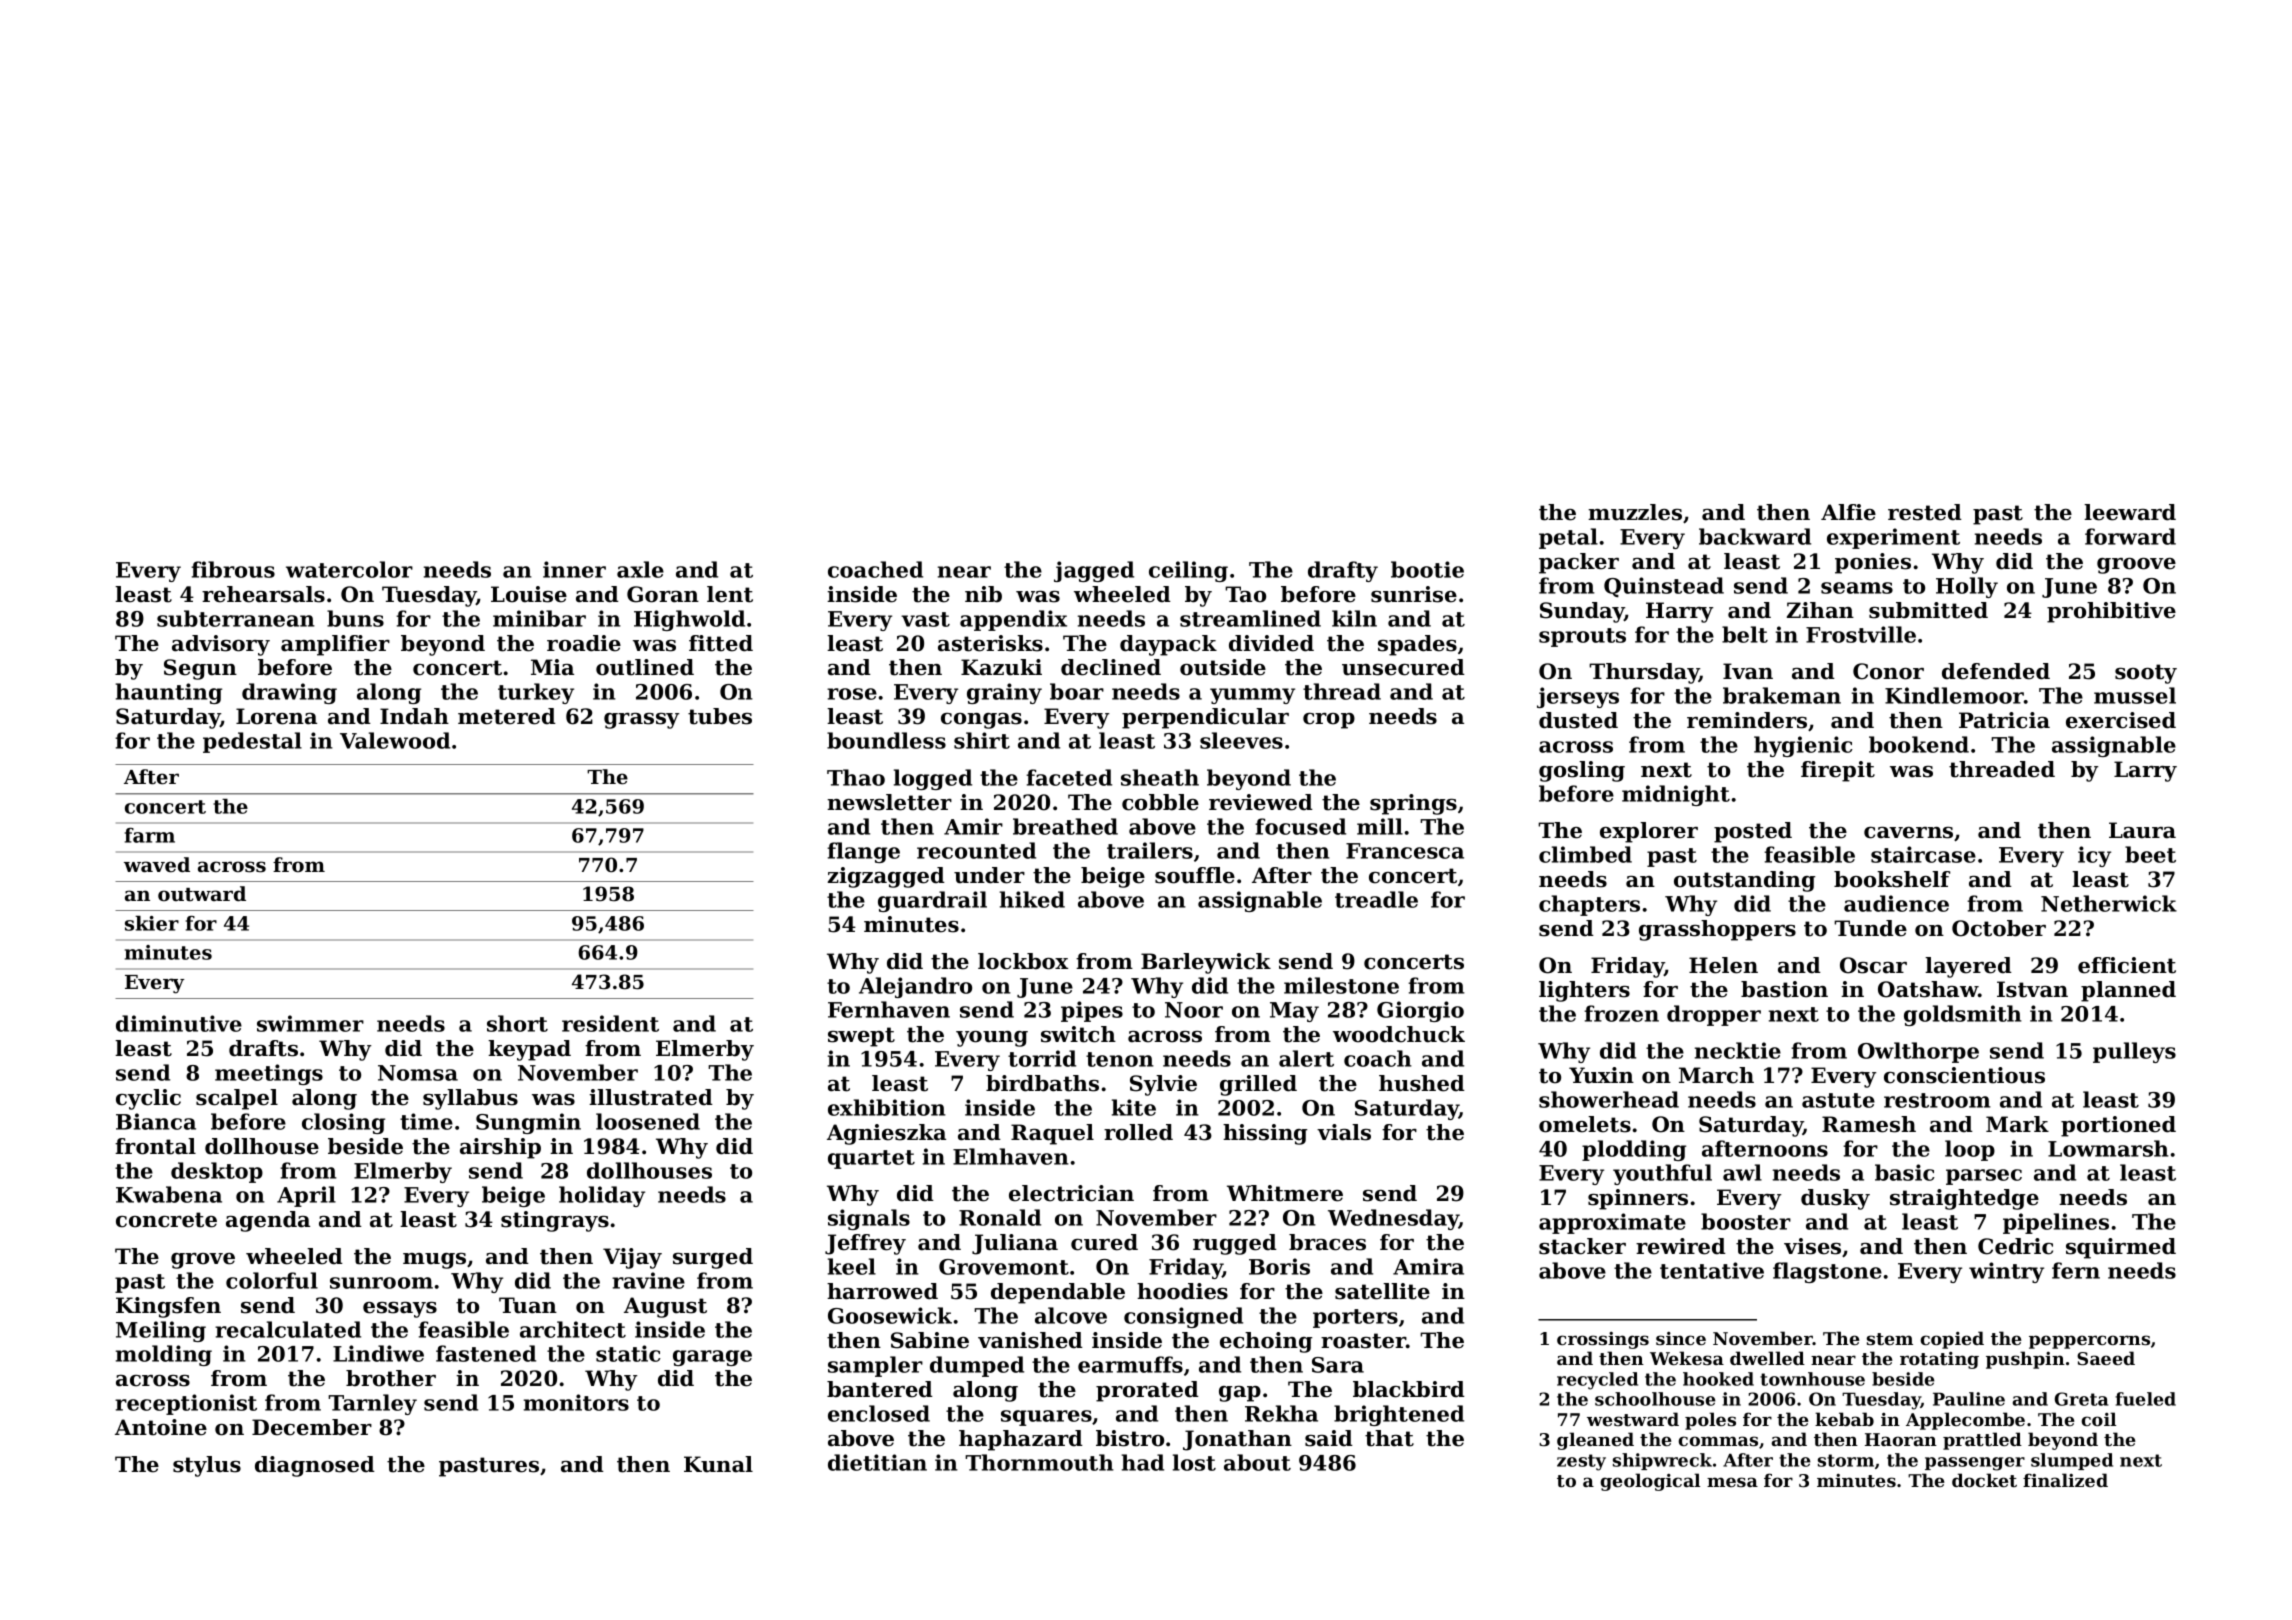 Image resolution: width=2292 pixels, height=1620 pixels. I want to click on young, so click(992, 1039).
